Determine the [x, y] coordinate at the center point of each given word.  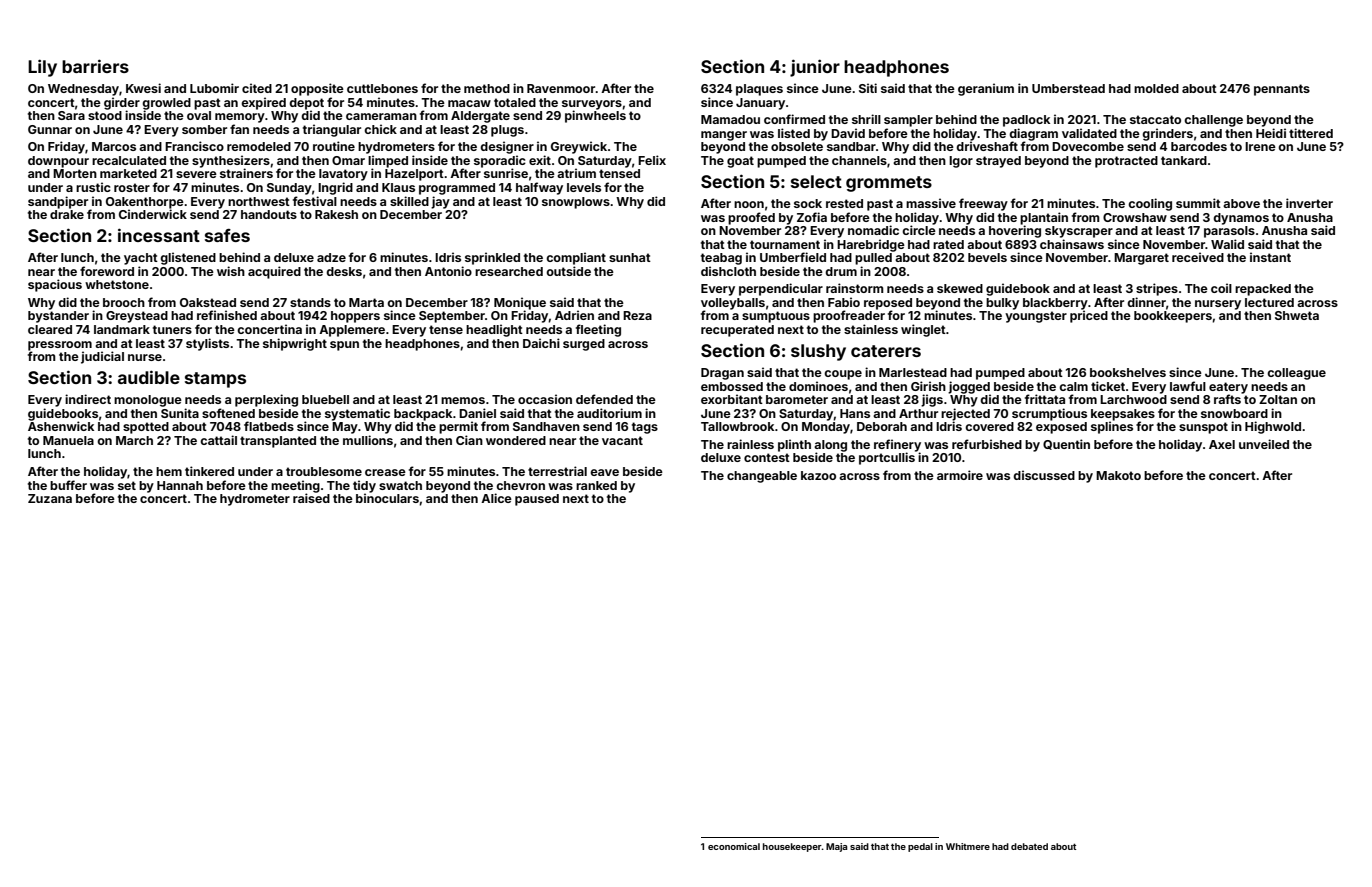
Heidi [1271, 133]
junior [815, 68]
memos [463, 400]
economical [734, 846]
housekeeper [792, 847]
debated [1029, 846]
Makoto [1118, 475]
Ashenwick [61, 426]
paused [537, 500]
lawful [1188, 386]
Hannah [180, 485]
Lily [42, 68]
